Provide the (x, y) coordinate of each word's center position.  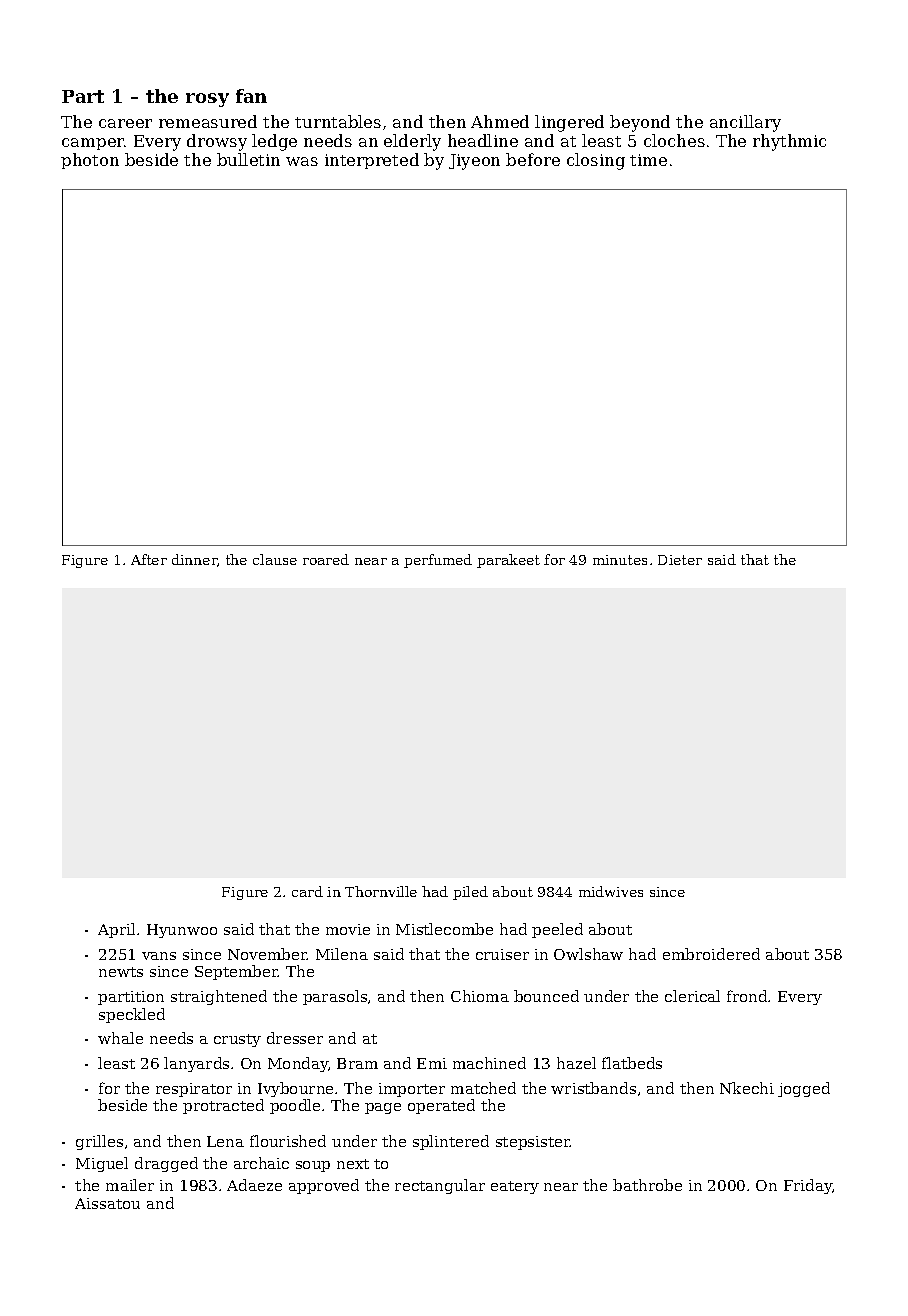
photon (90, 161)
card (307, 891)
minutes (620, 560)
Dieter (680, 560)
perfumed (438, 561)
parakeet (508, 561)
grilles (99, 1142)
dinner (194, 559)
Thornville (381, 891)
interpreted (372, 161)
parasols (335, 997)
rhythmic (789, 142)
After (149, 559)
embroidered (711, 954)
